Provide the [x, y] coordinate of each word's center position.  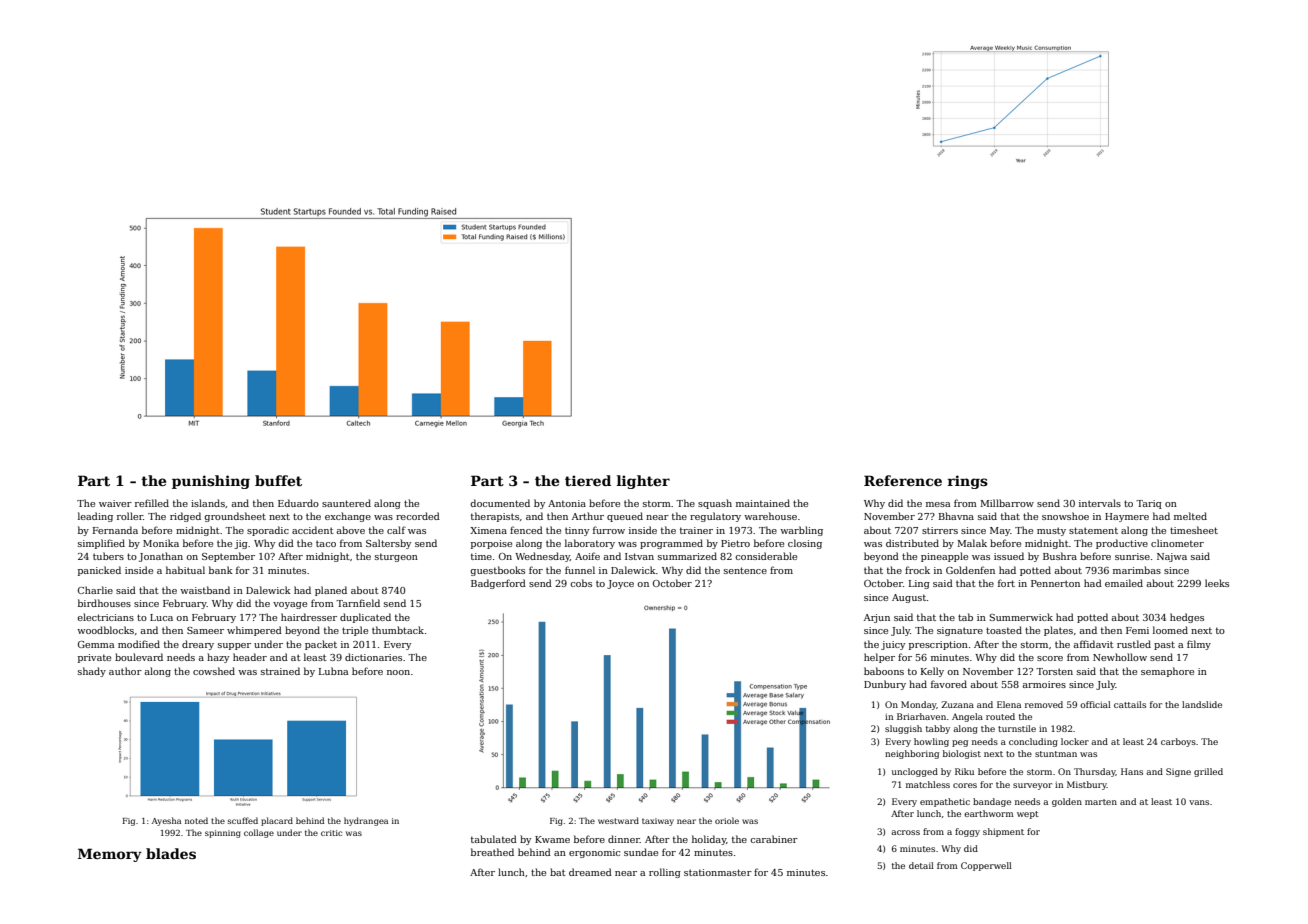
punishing [211, 482]
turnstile [1017, 728]
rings [967, 482]
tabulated [494, 839]
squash [715, 504]
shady [92, 672]
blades [171, 853]
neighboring [912, 754]
